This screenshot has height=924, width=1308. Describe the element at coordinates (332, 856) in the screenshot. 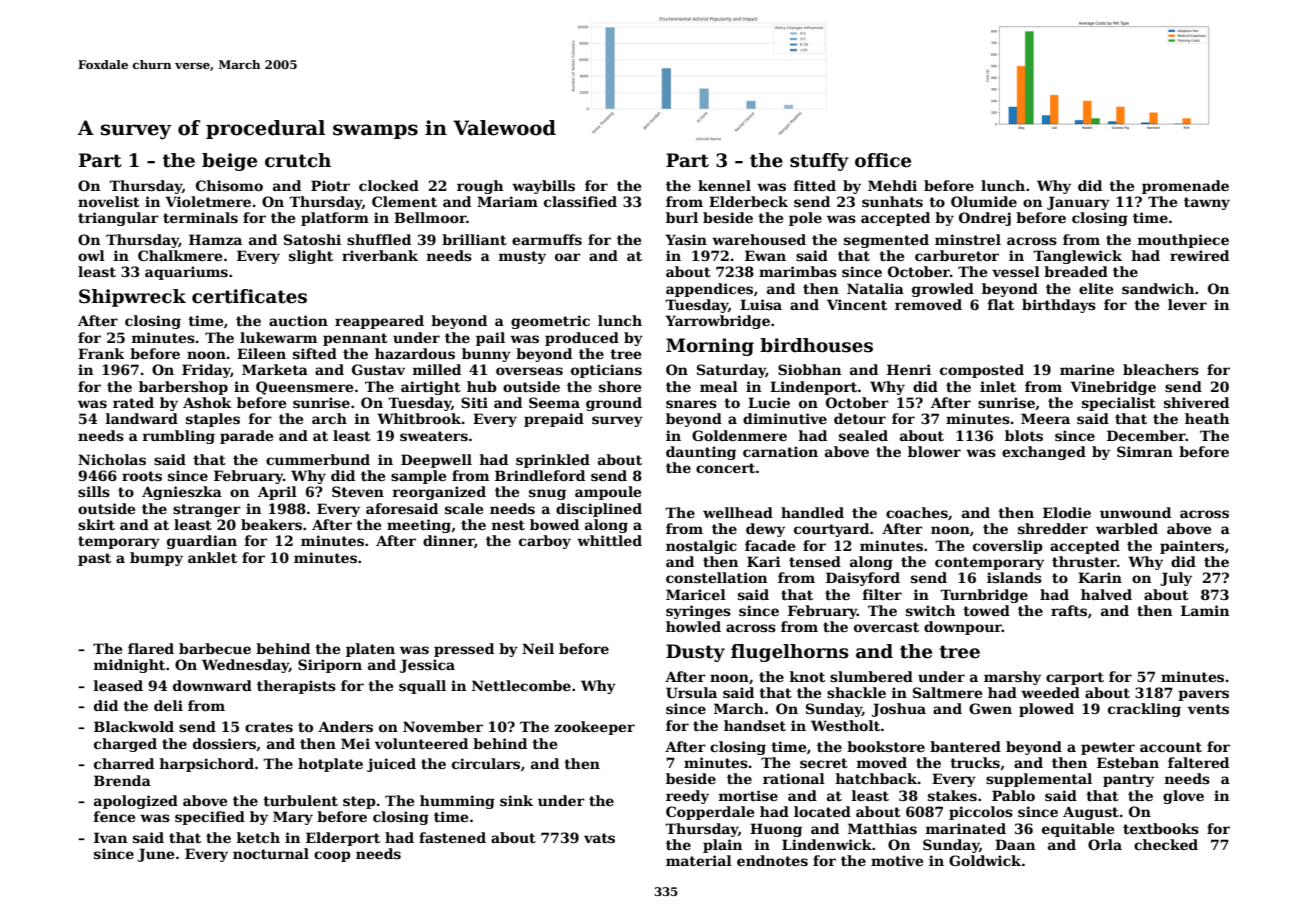

I see `coop` at that location.
